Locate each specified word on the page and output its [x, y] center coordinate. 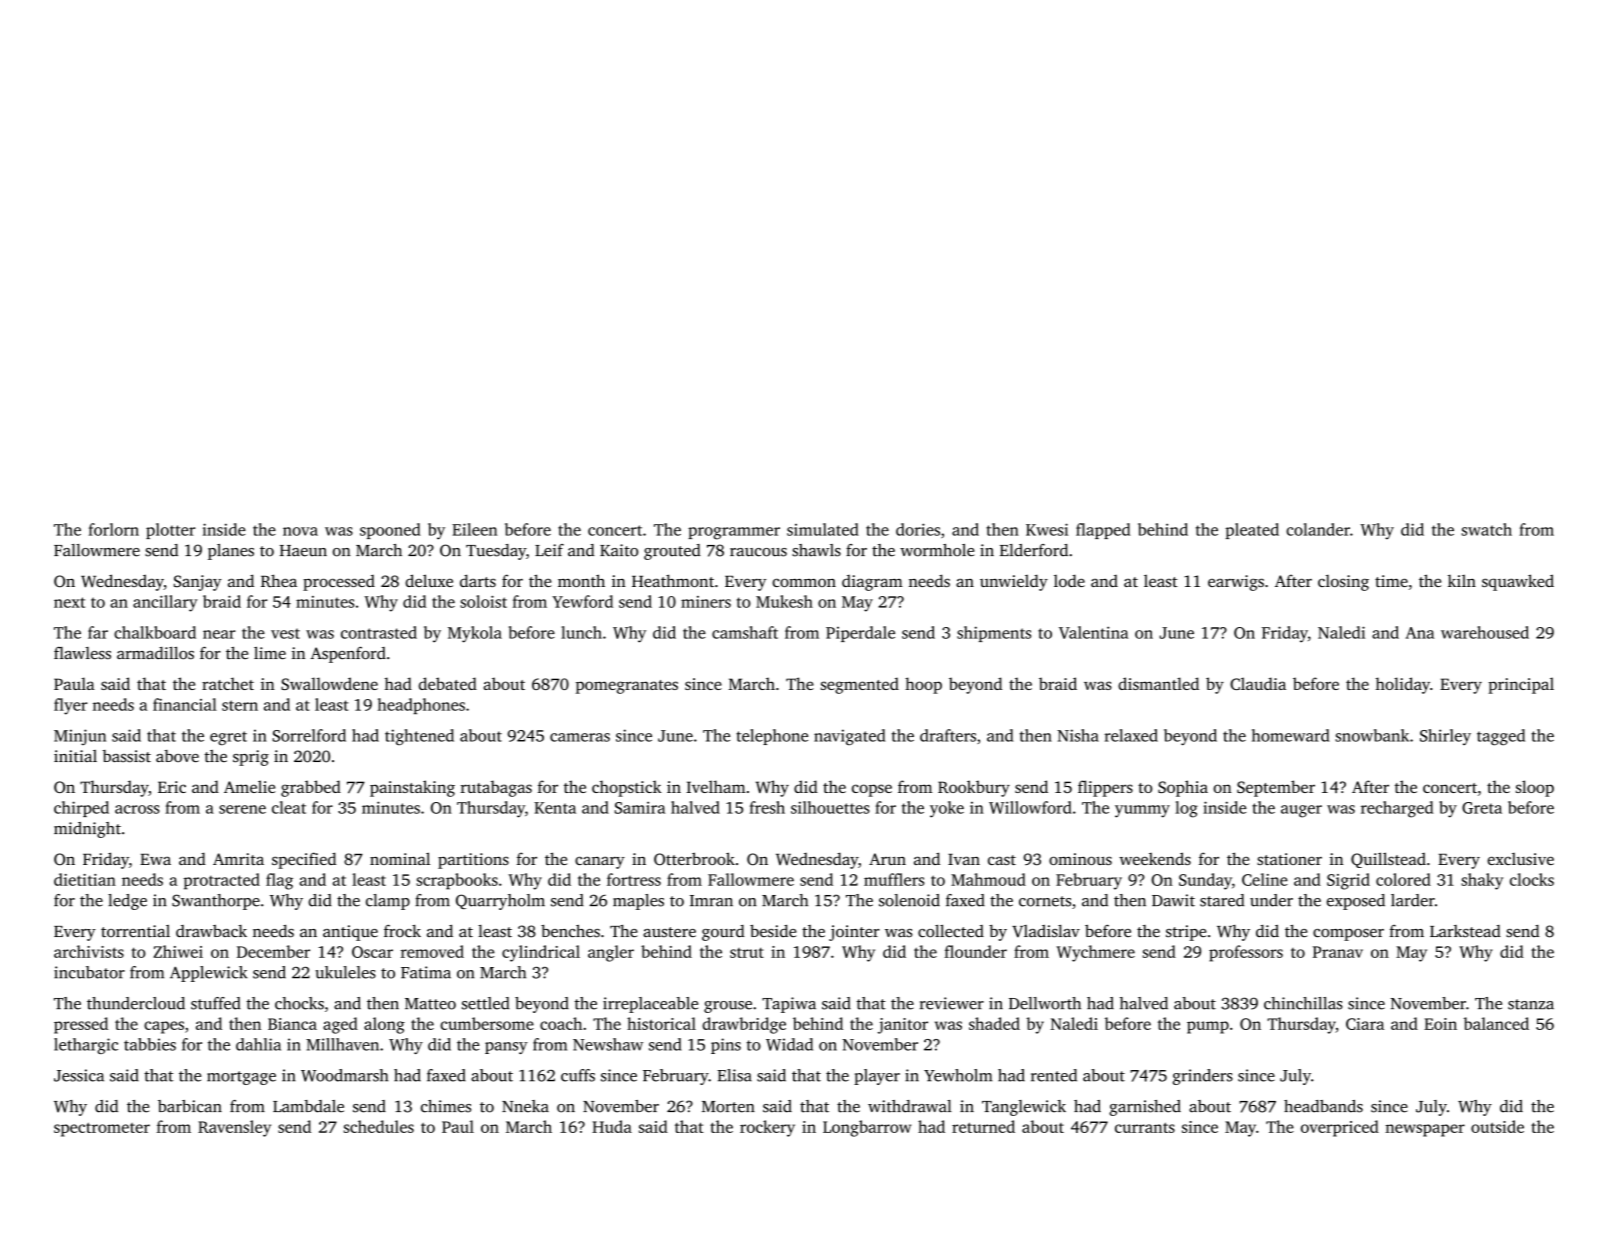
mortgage [241, 1078]
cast [1002, 860]
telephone [772, 737]
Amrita [238, 859]
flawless [82, 653]
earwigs [1236, 583]
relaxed [1131, 735]
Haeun [303, 551]
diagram [872, 583]
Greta [1482, 808]
